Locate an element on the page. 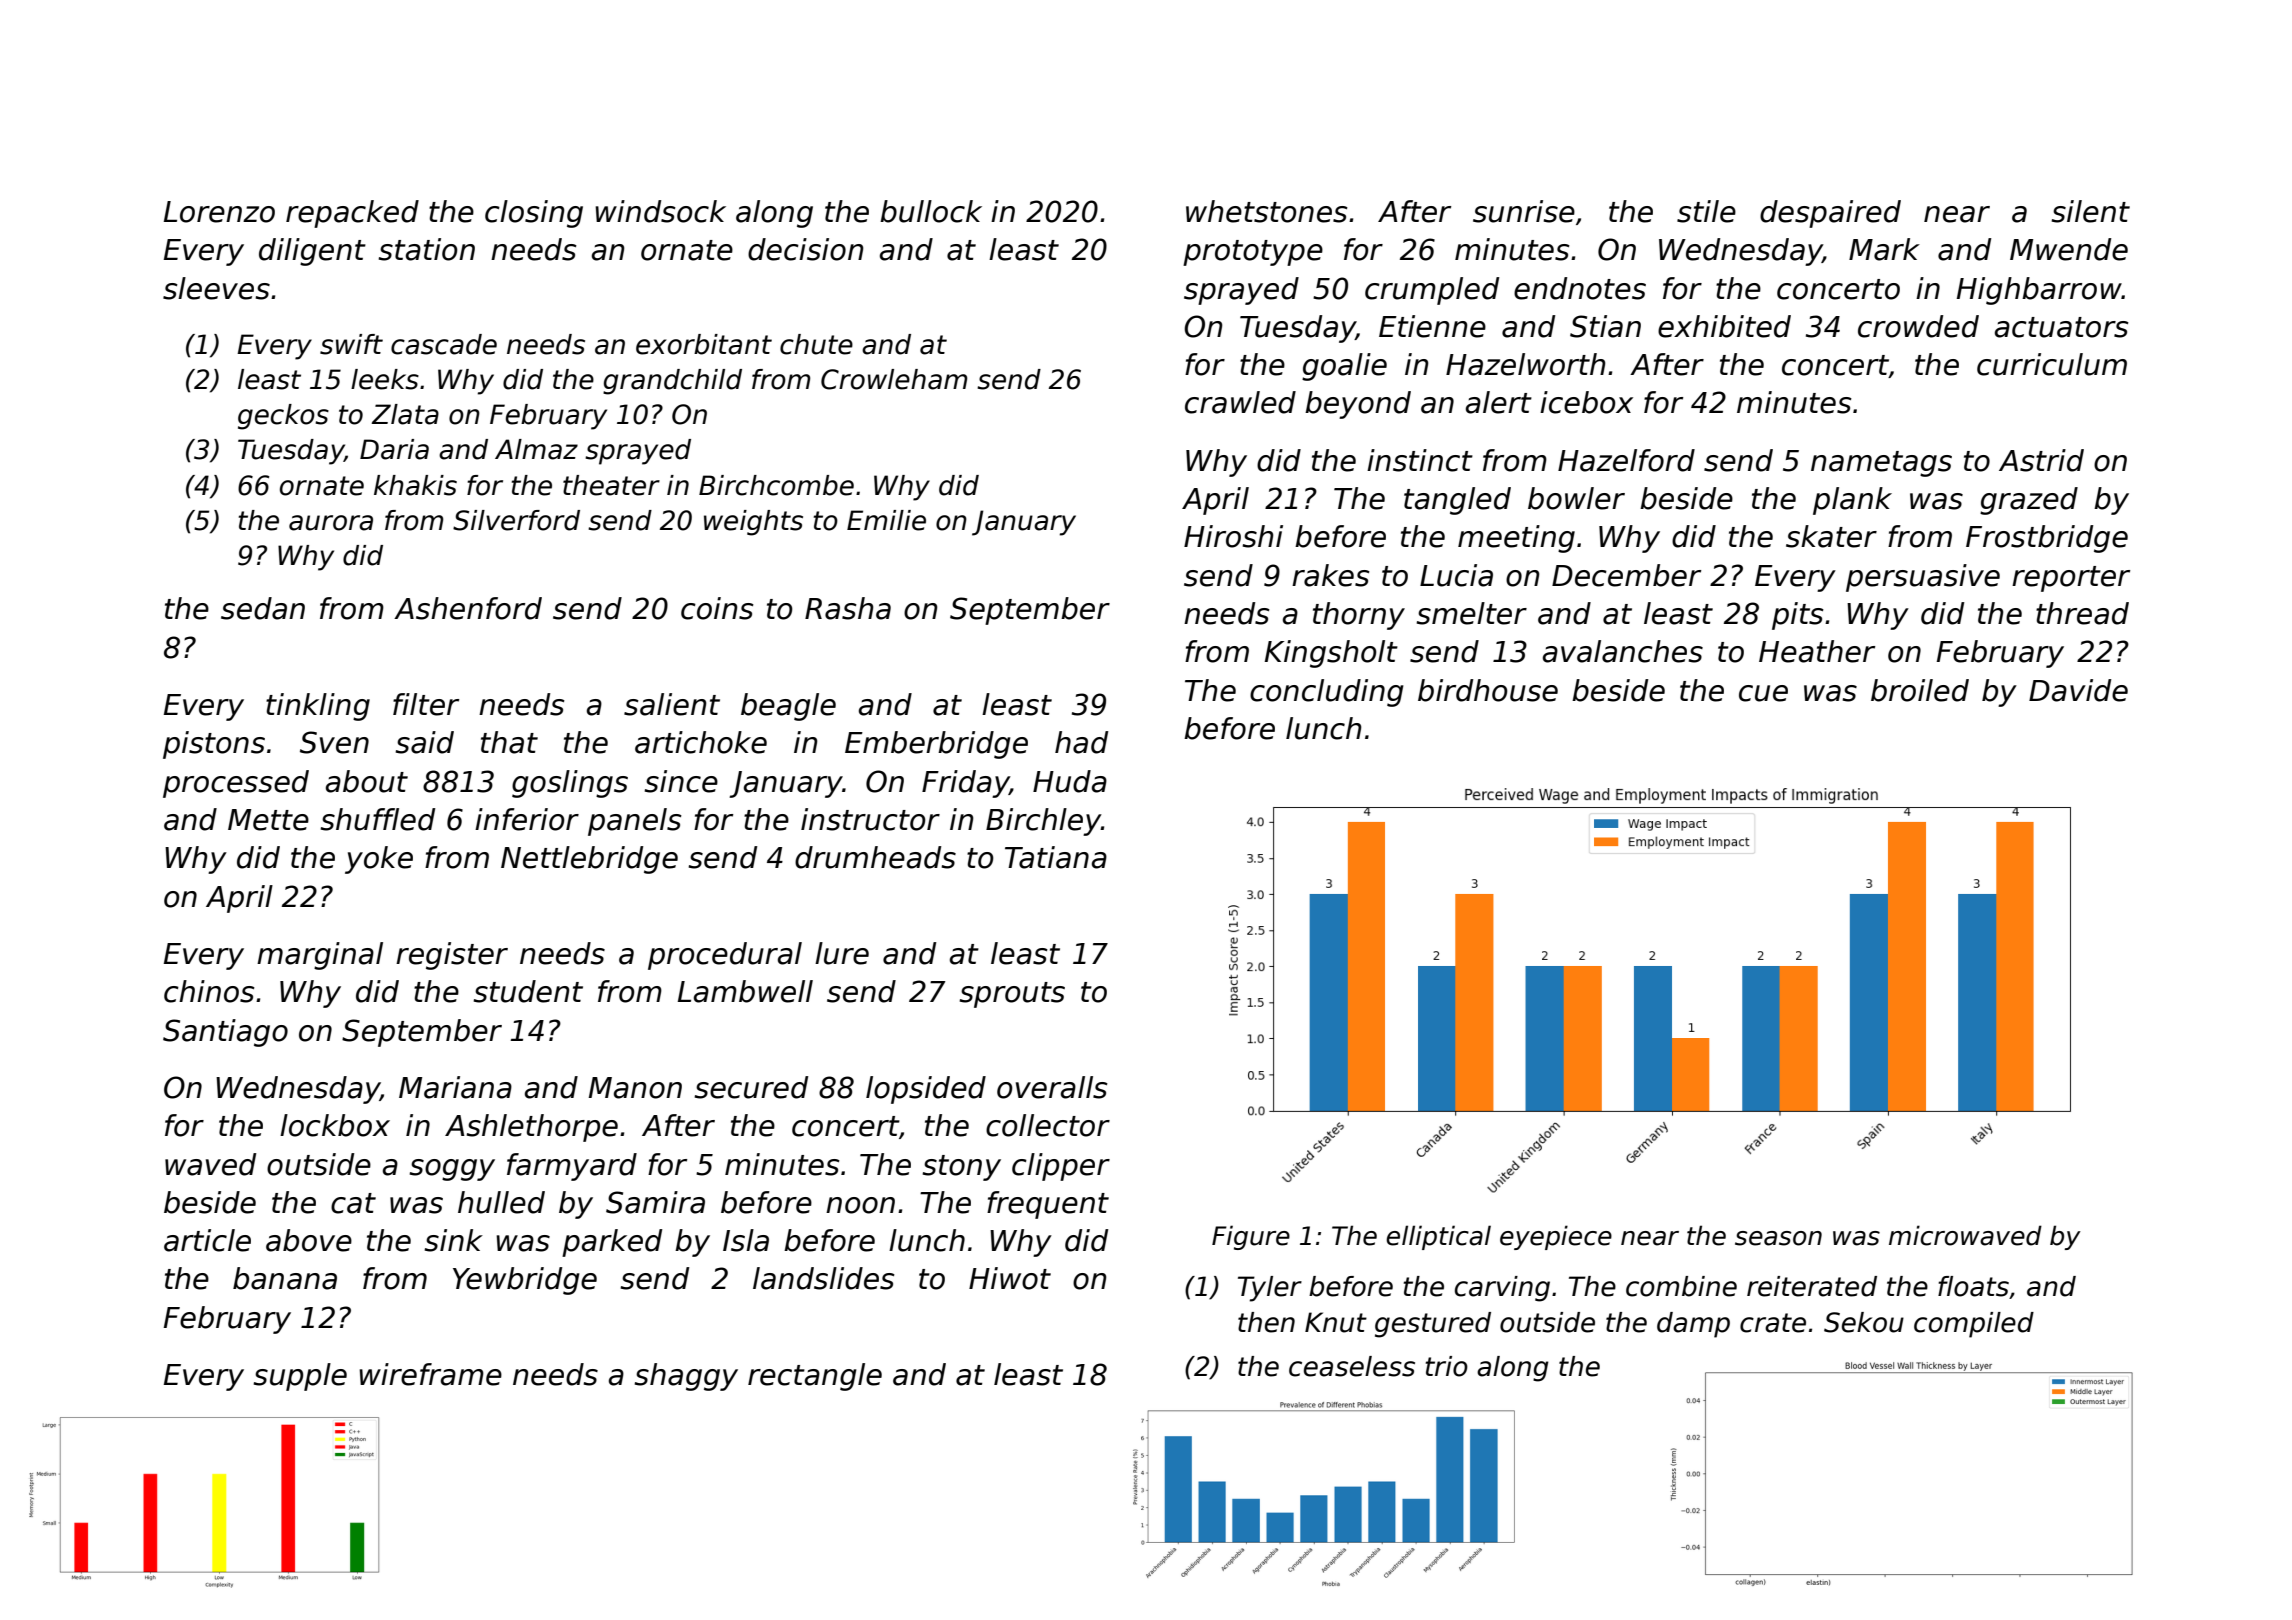  wireframe is located at coordinates (430, 1374).
